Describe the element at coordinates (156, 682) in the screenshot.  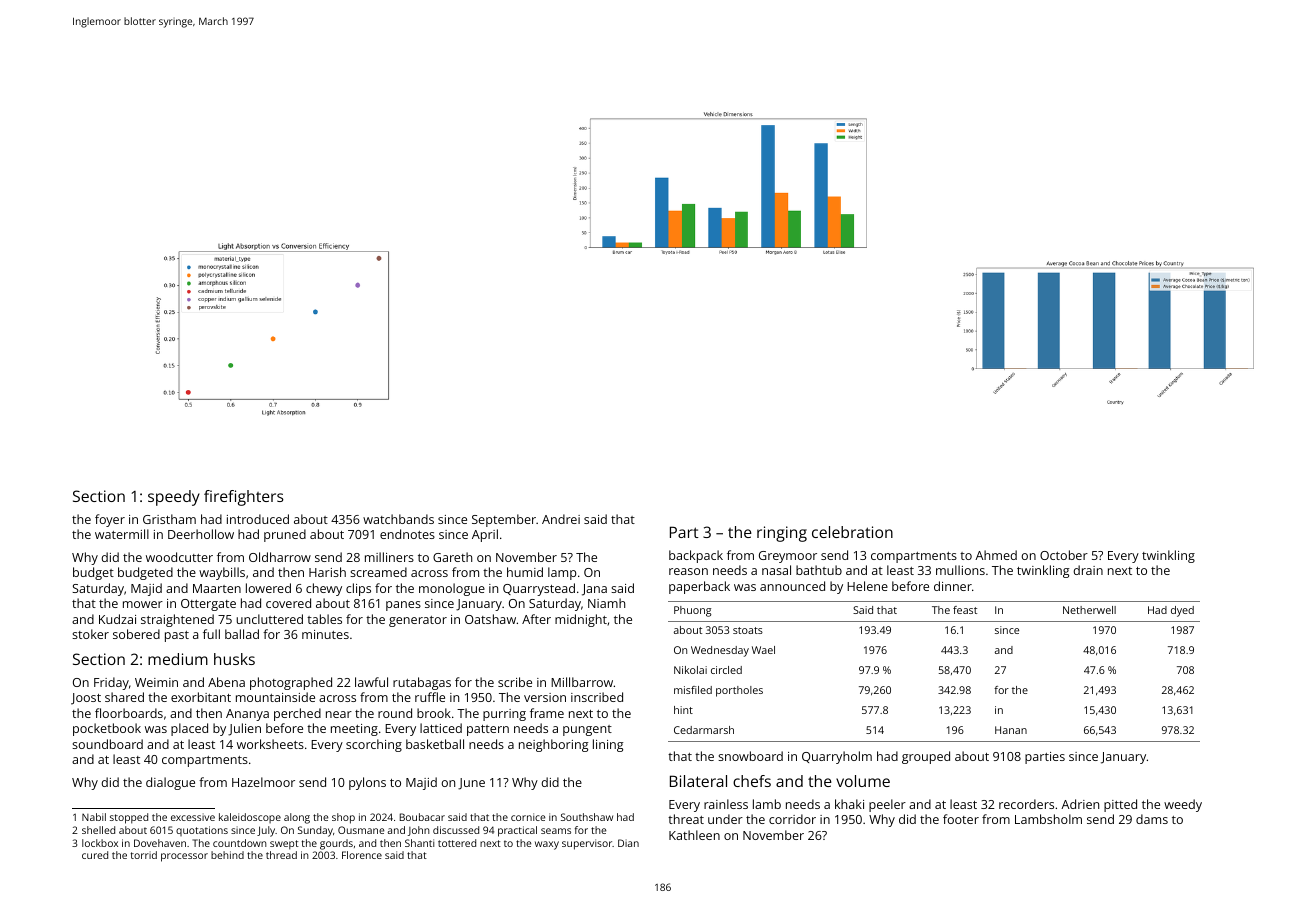
I see `Weimin` at that location.
